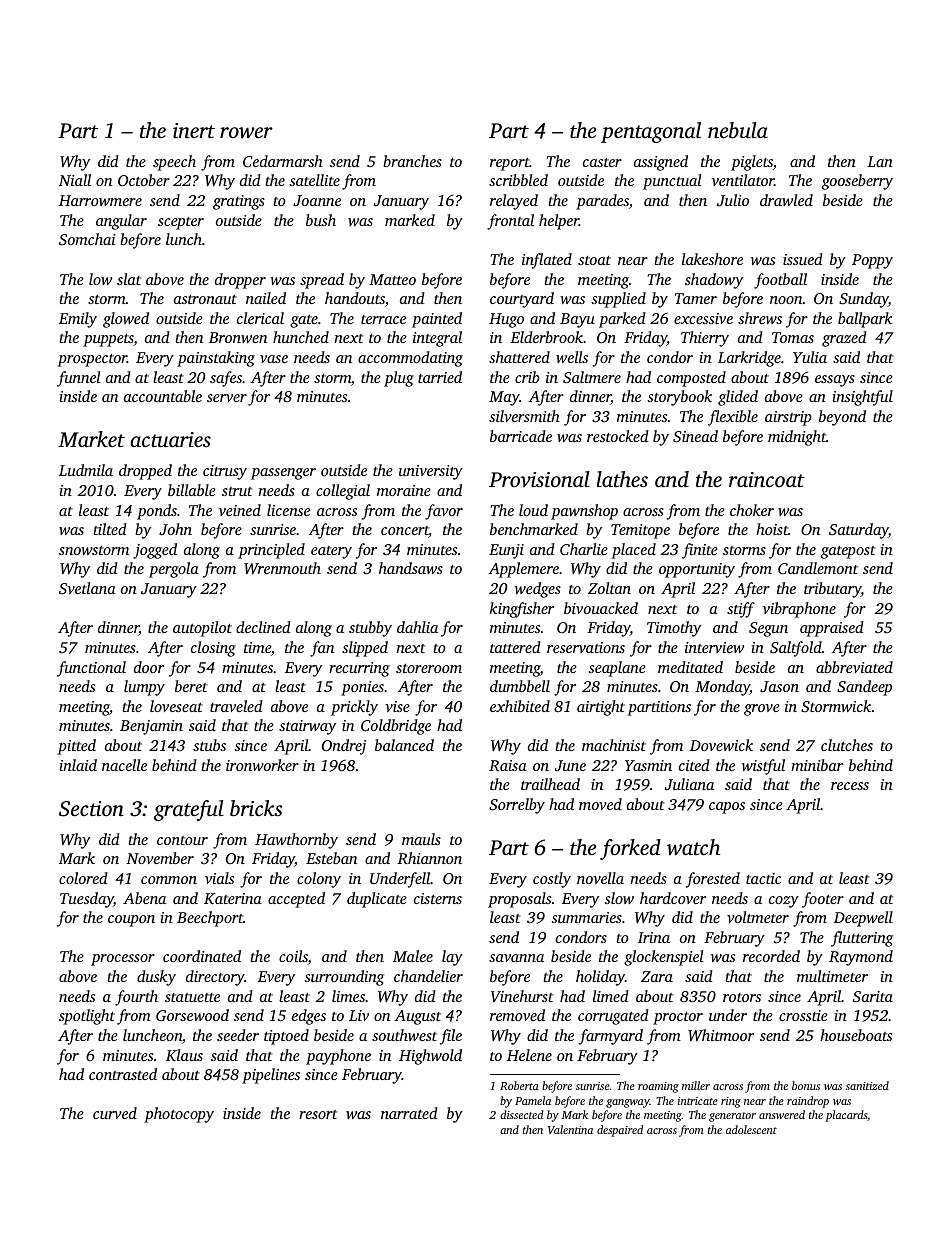 This image has height=1233, width=952. I want to click on airstrip, so click(788, 418).
